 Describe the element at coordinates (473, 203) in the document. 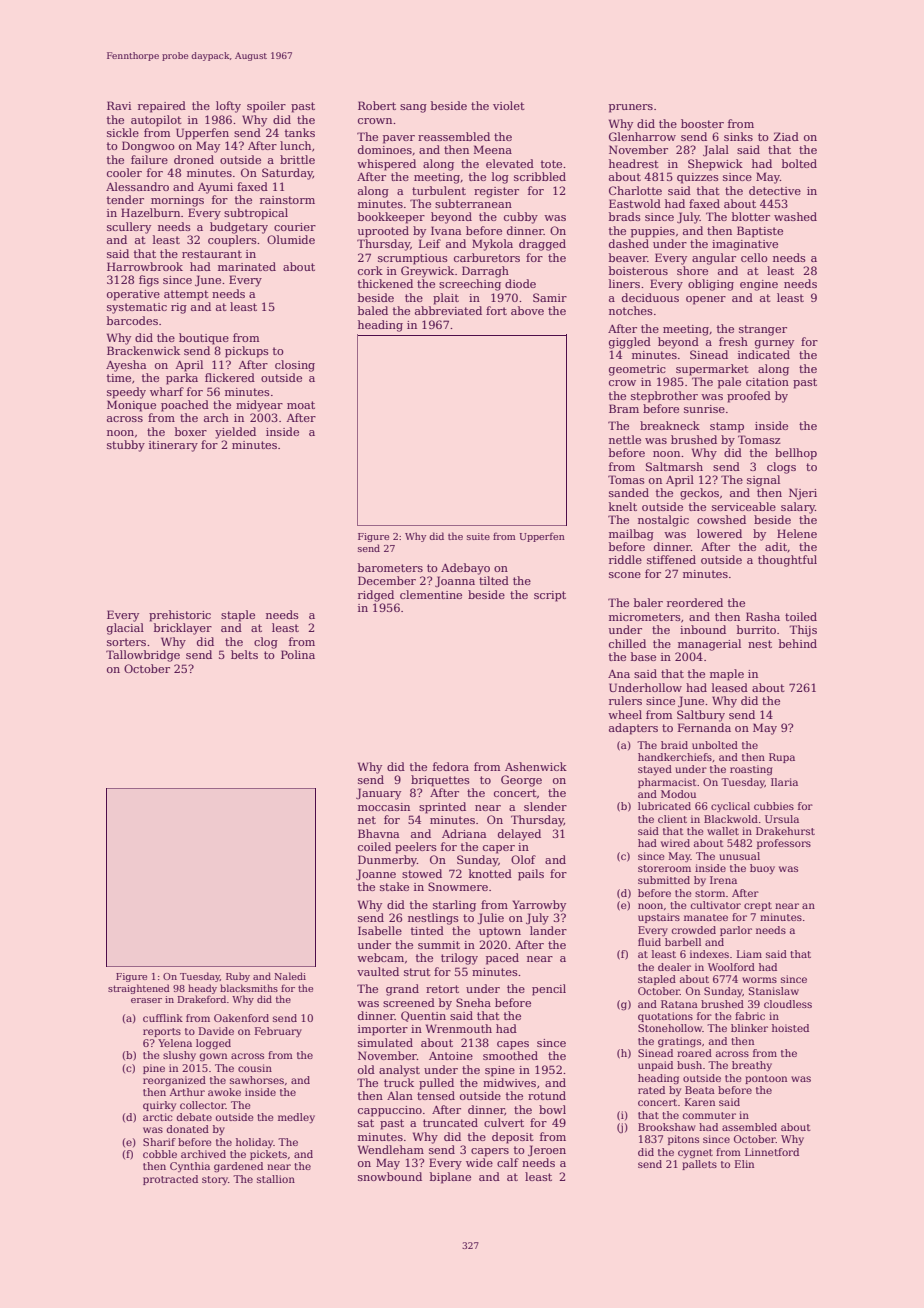

I see `subterranean` at that location.
